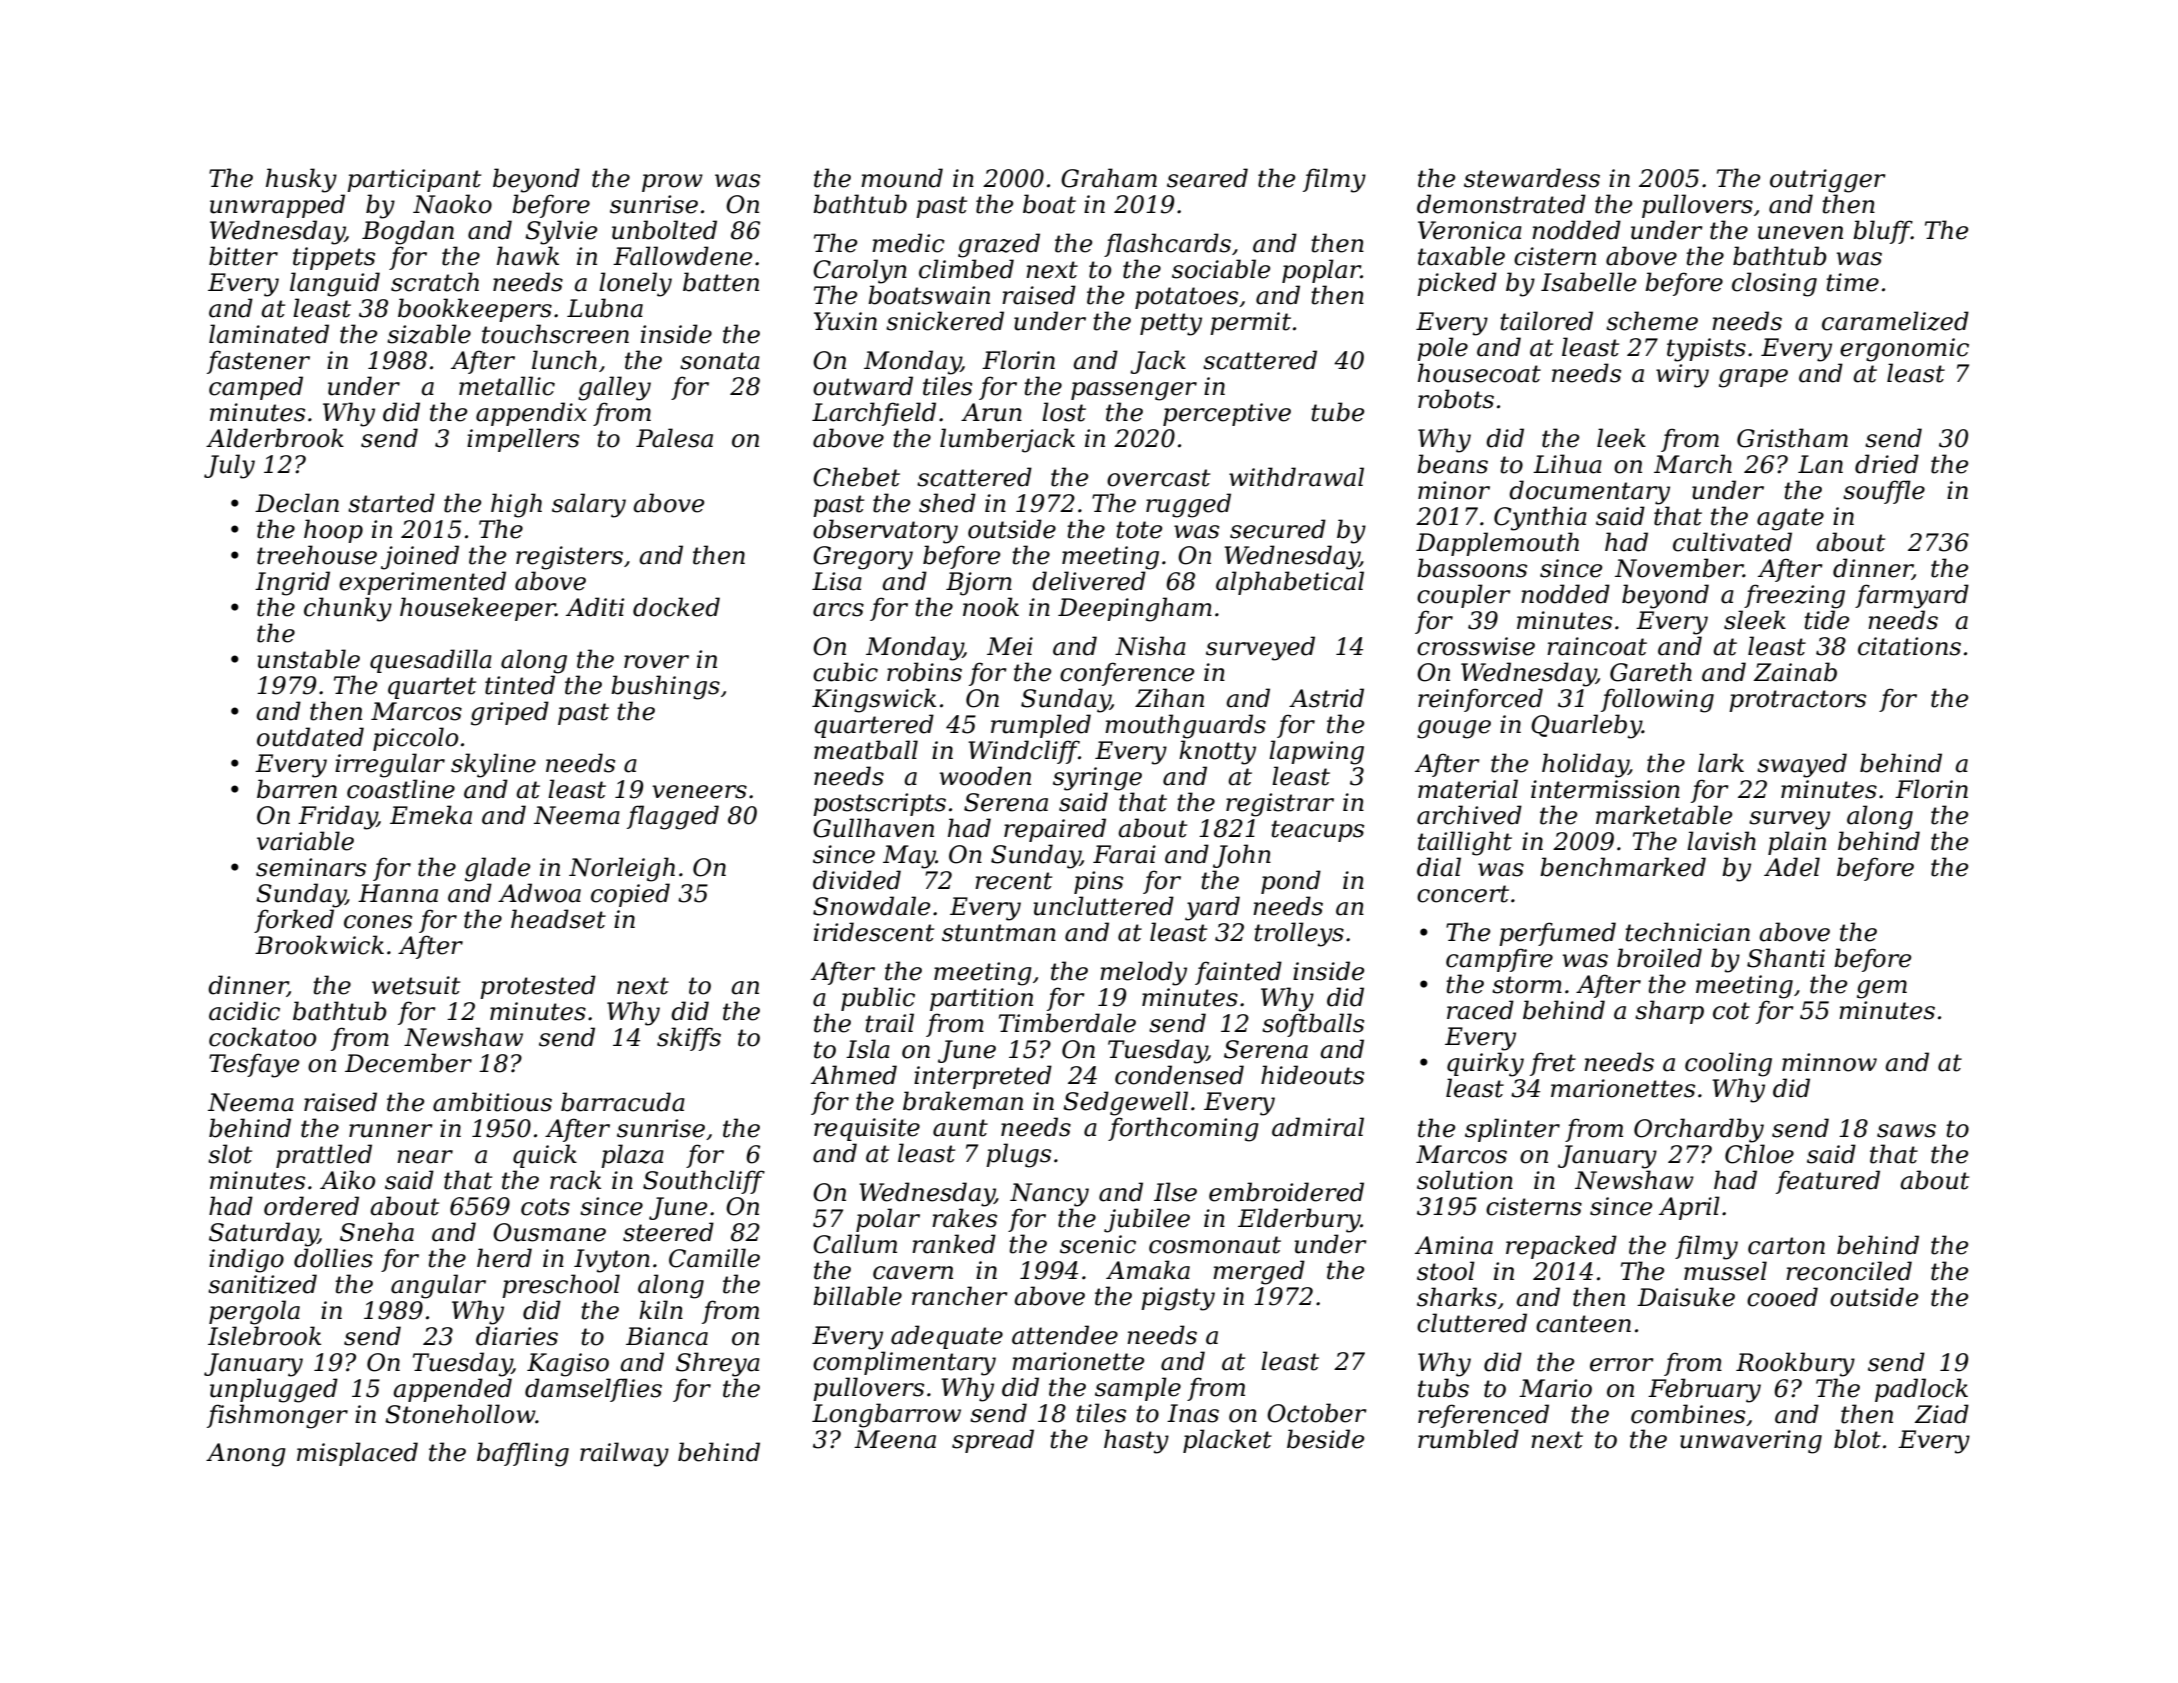 This screenshot has width=2178, height=1683. I want to click on outrigger, so click(1828, 181).
